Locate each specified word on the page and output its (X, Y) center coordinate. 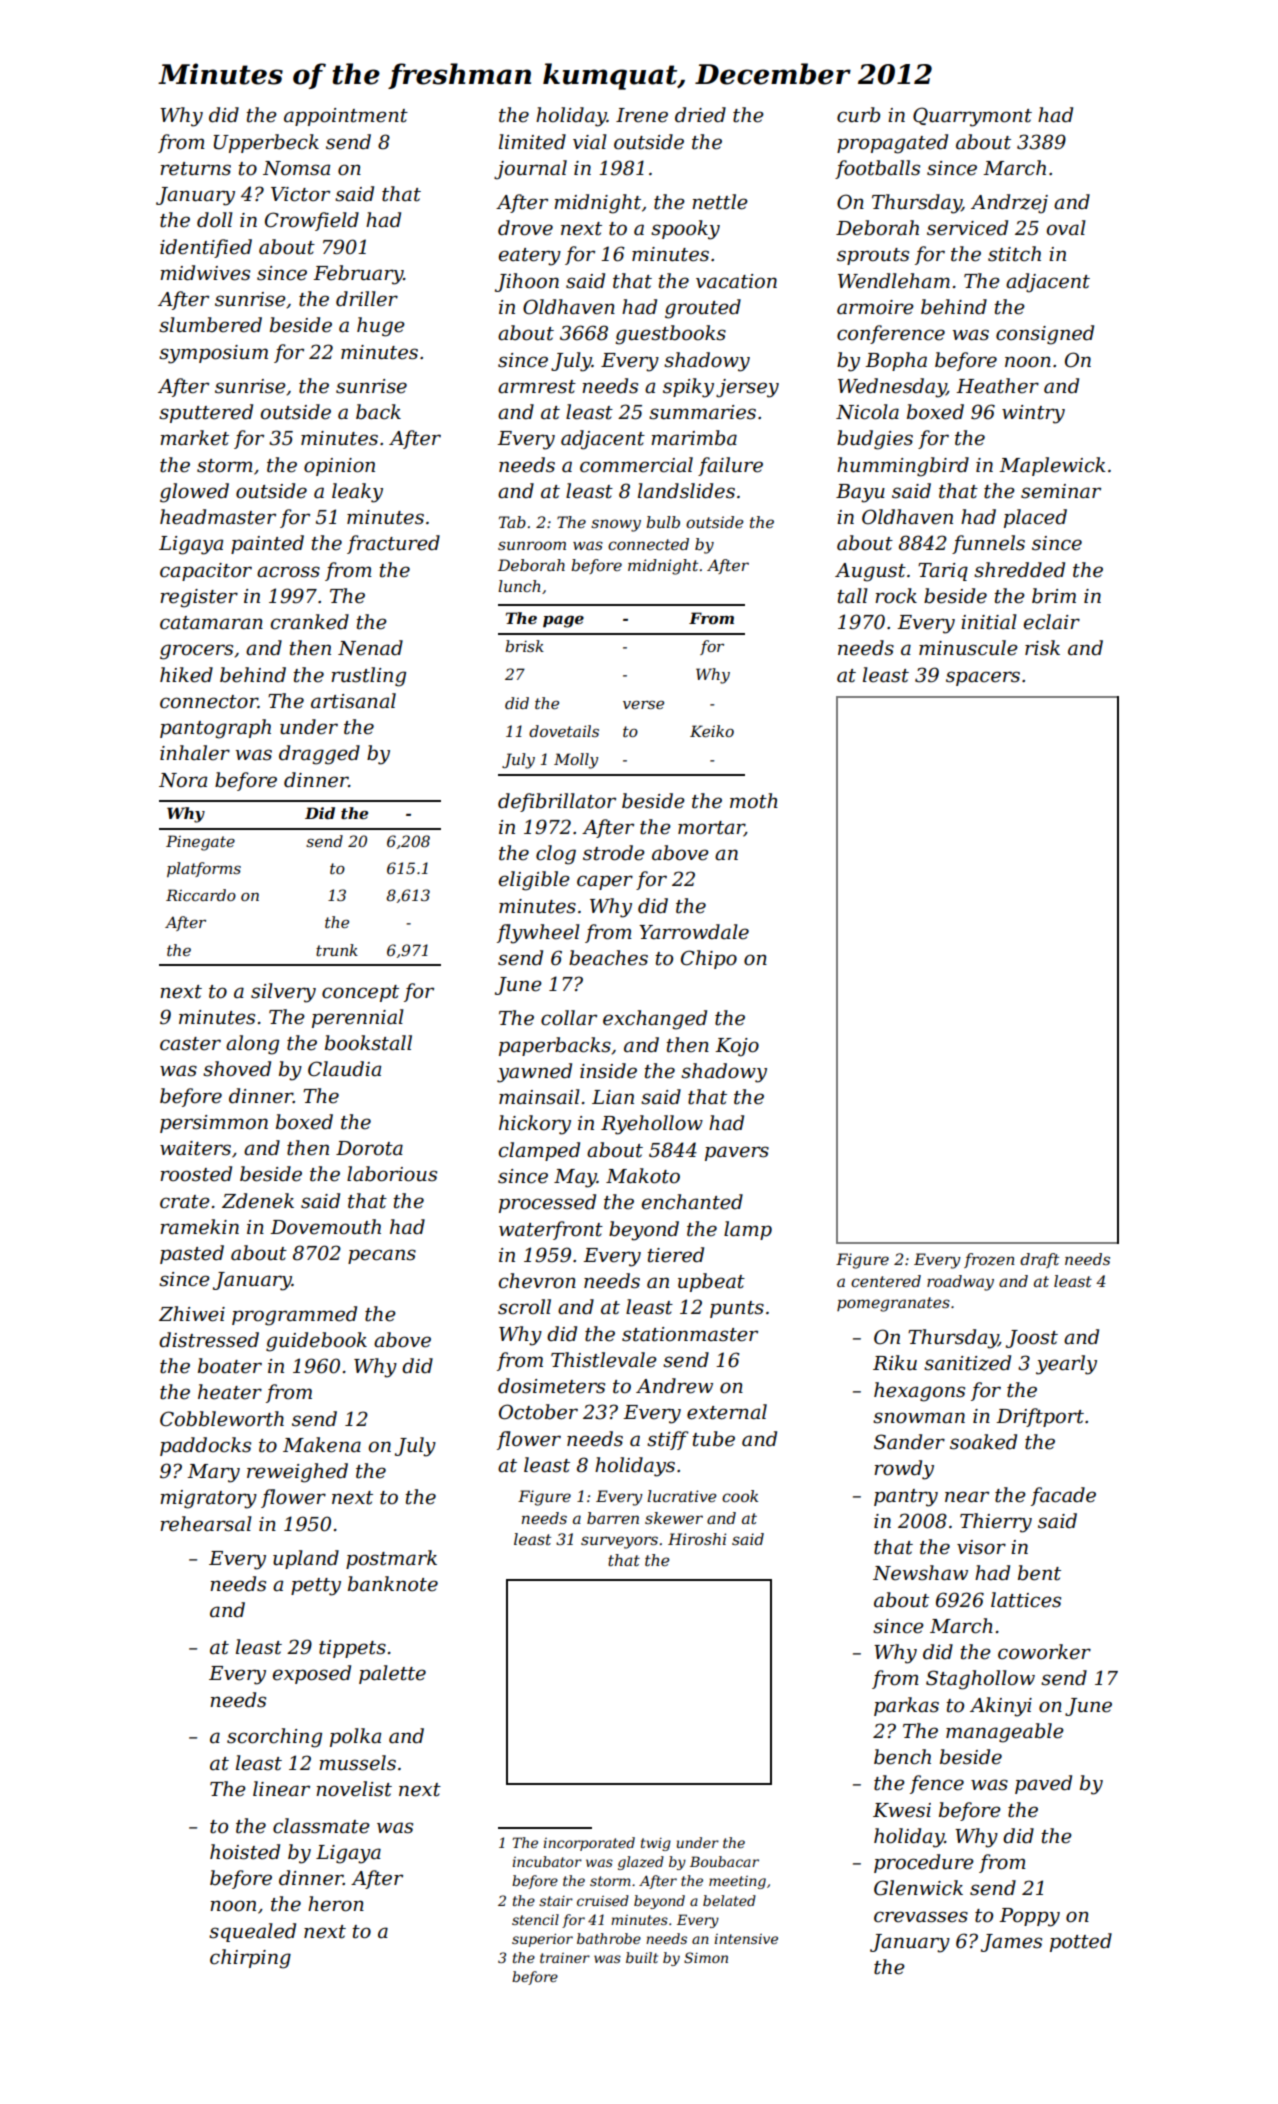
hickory (535, 1125)
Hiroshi (697, 1539)
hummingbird (903, 467)
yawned (534, 1073)
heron (336, 1904)
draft (1039, 1260)
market (194, 438)
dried (700, 115)
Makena (322, 1445)
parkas (906, 1706)
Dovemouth (325, 1227)
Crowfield (312, 221)
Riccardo (201, 895)
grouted (703, 309)
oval (1066, 228)
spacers (983, 678)
